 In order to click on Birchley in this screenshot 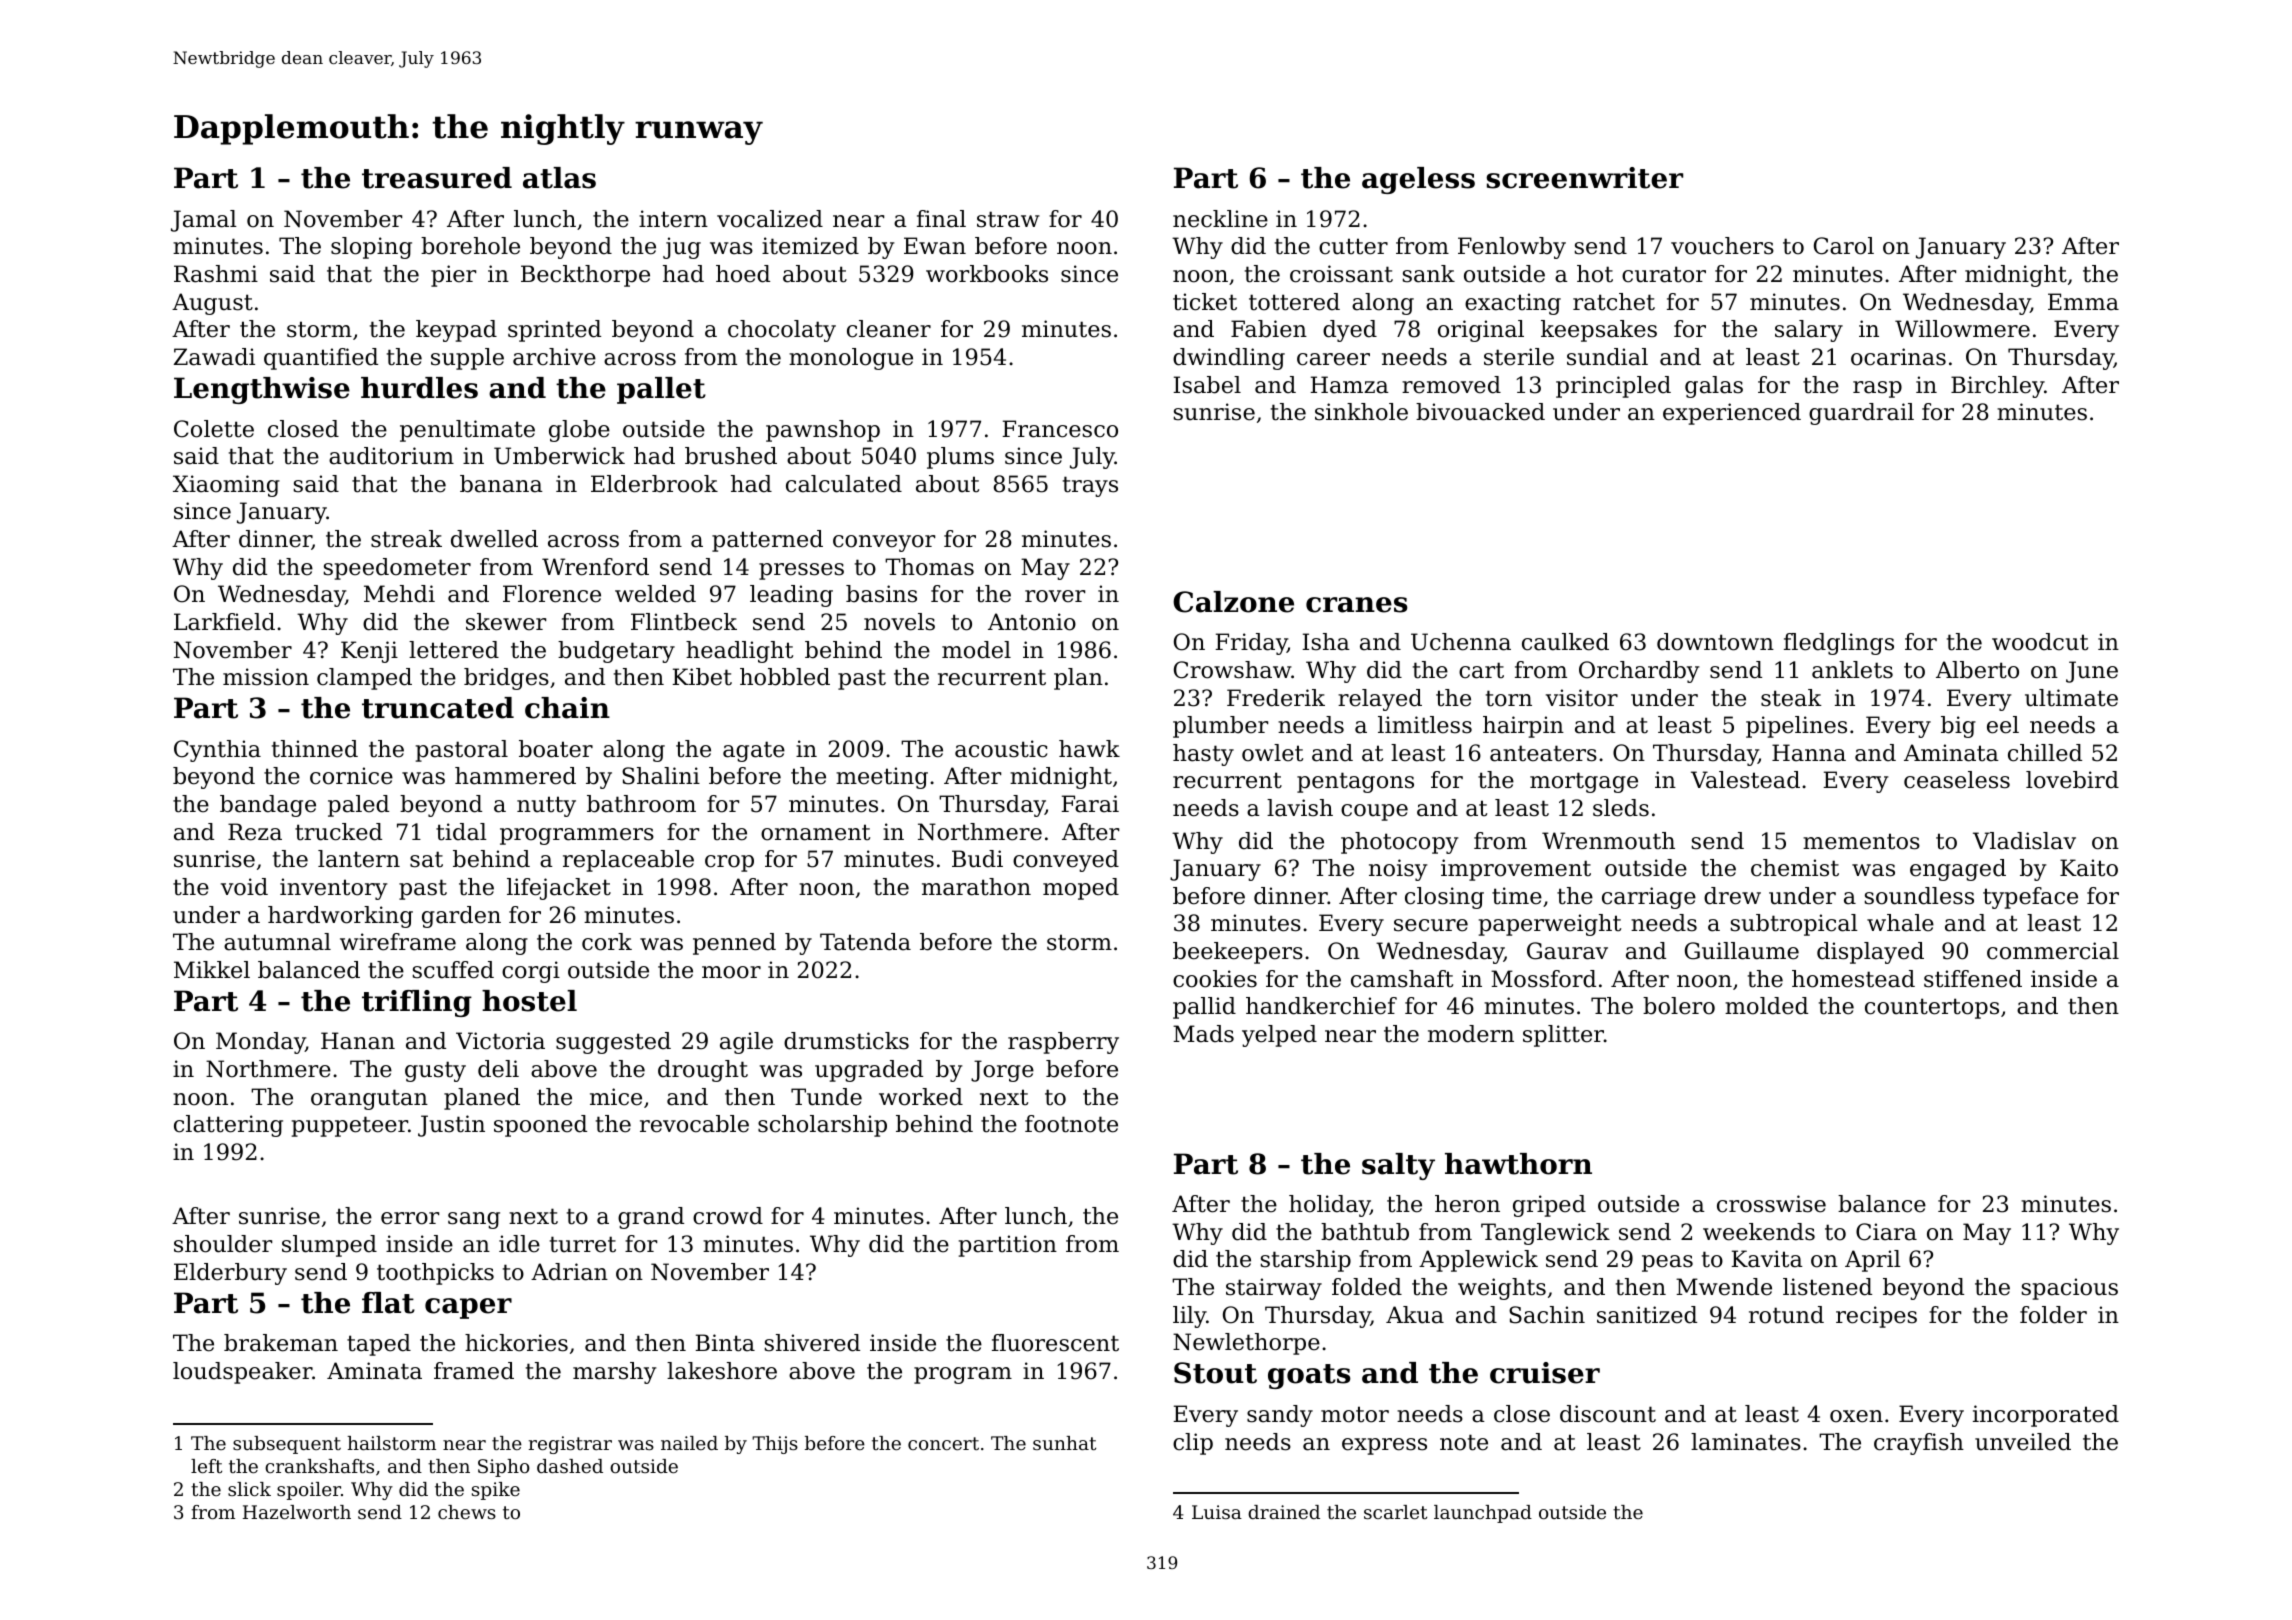, I will do `click(1997, 387)`.
